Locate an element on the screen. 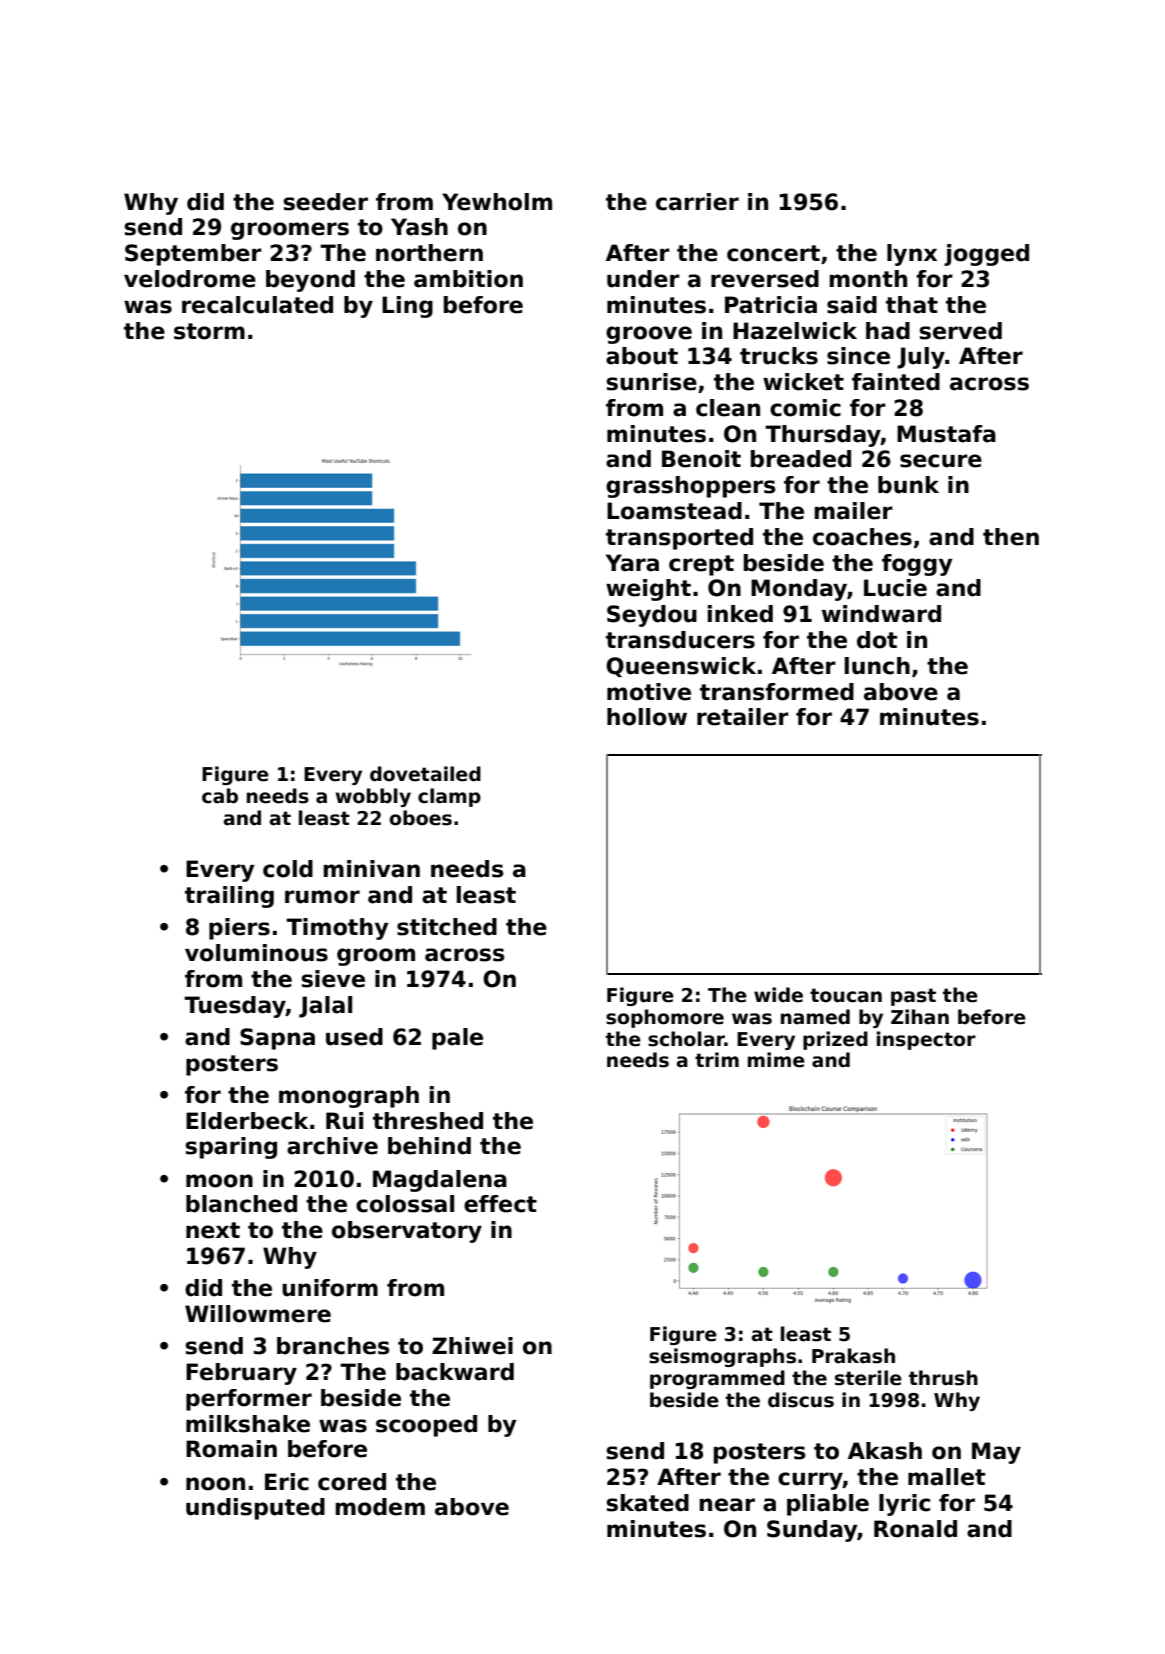 This screenshot has height=1654, width=1165. inspector is located at coordinates (926, 1040).
